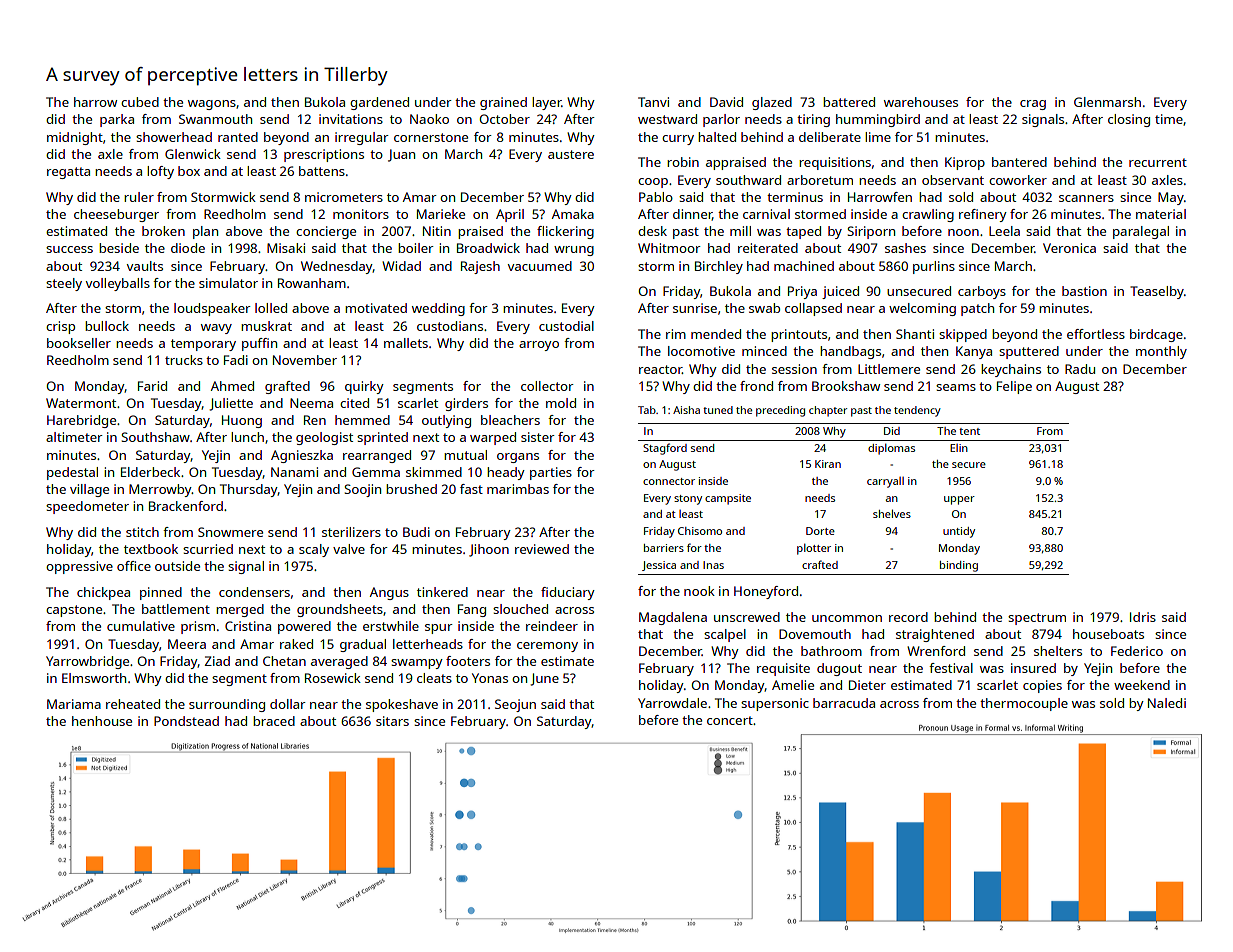  Describe the element at coordinates (1004, 231) in the page. I see `Leela` at that location.
